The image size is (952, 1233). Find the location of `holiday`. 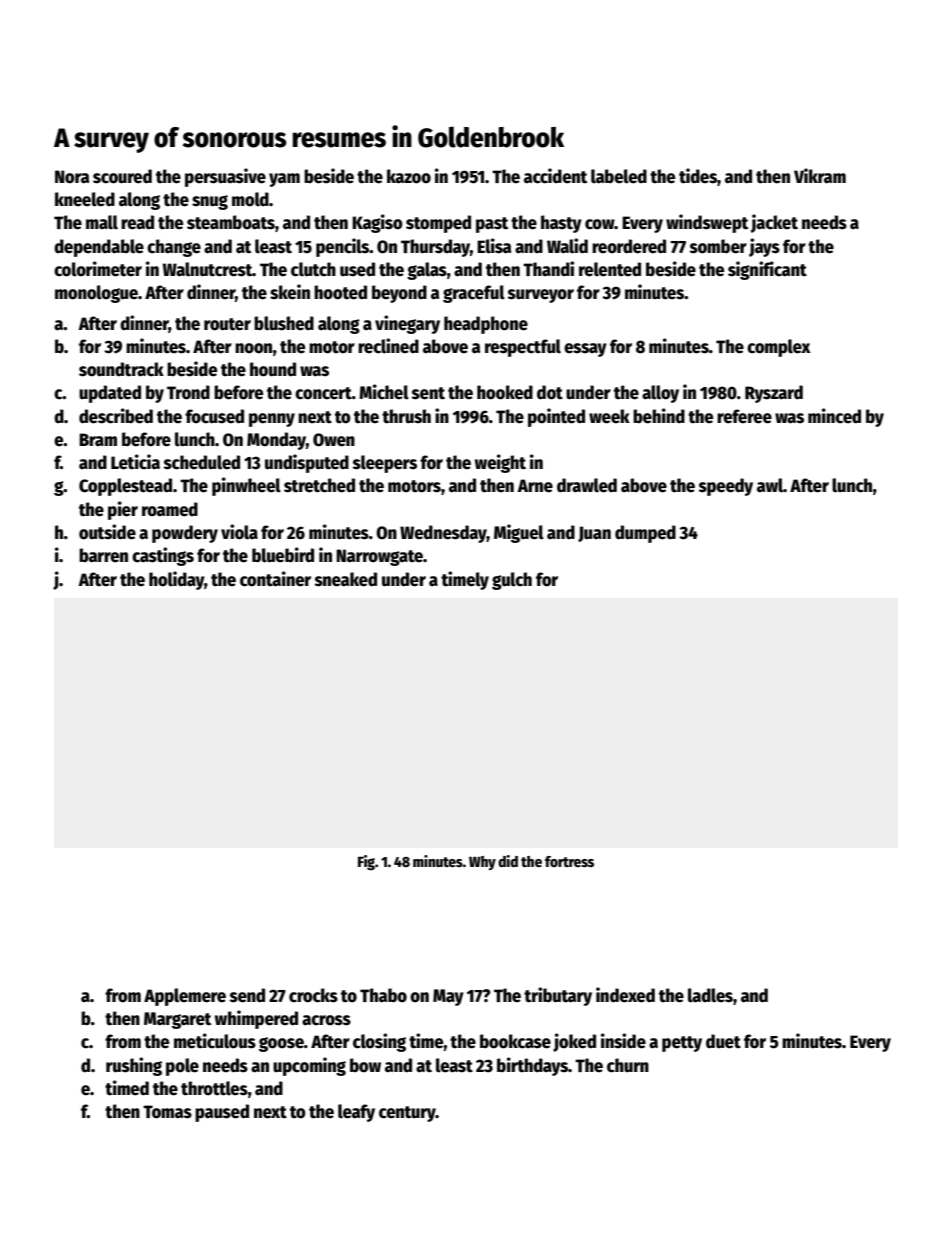

holiday is located at coordinates (176, 580).
